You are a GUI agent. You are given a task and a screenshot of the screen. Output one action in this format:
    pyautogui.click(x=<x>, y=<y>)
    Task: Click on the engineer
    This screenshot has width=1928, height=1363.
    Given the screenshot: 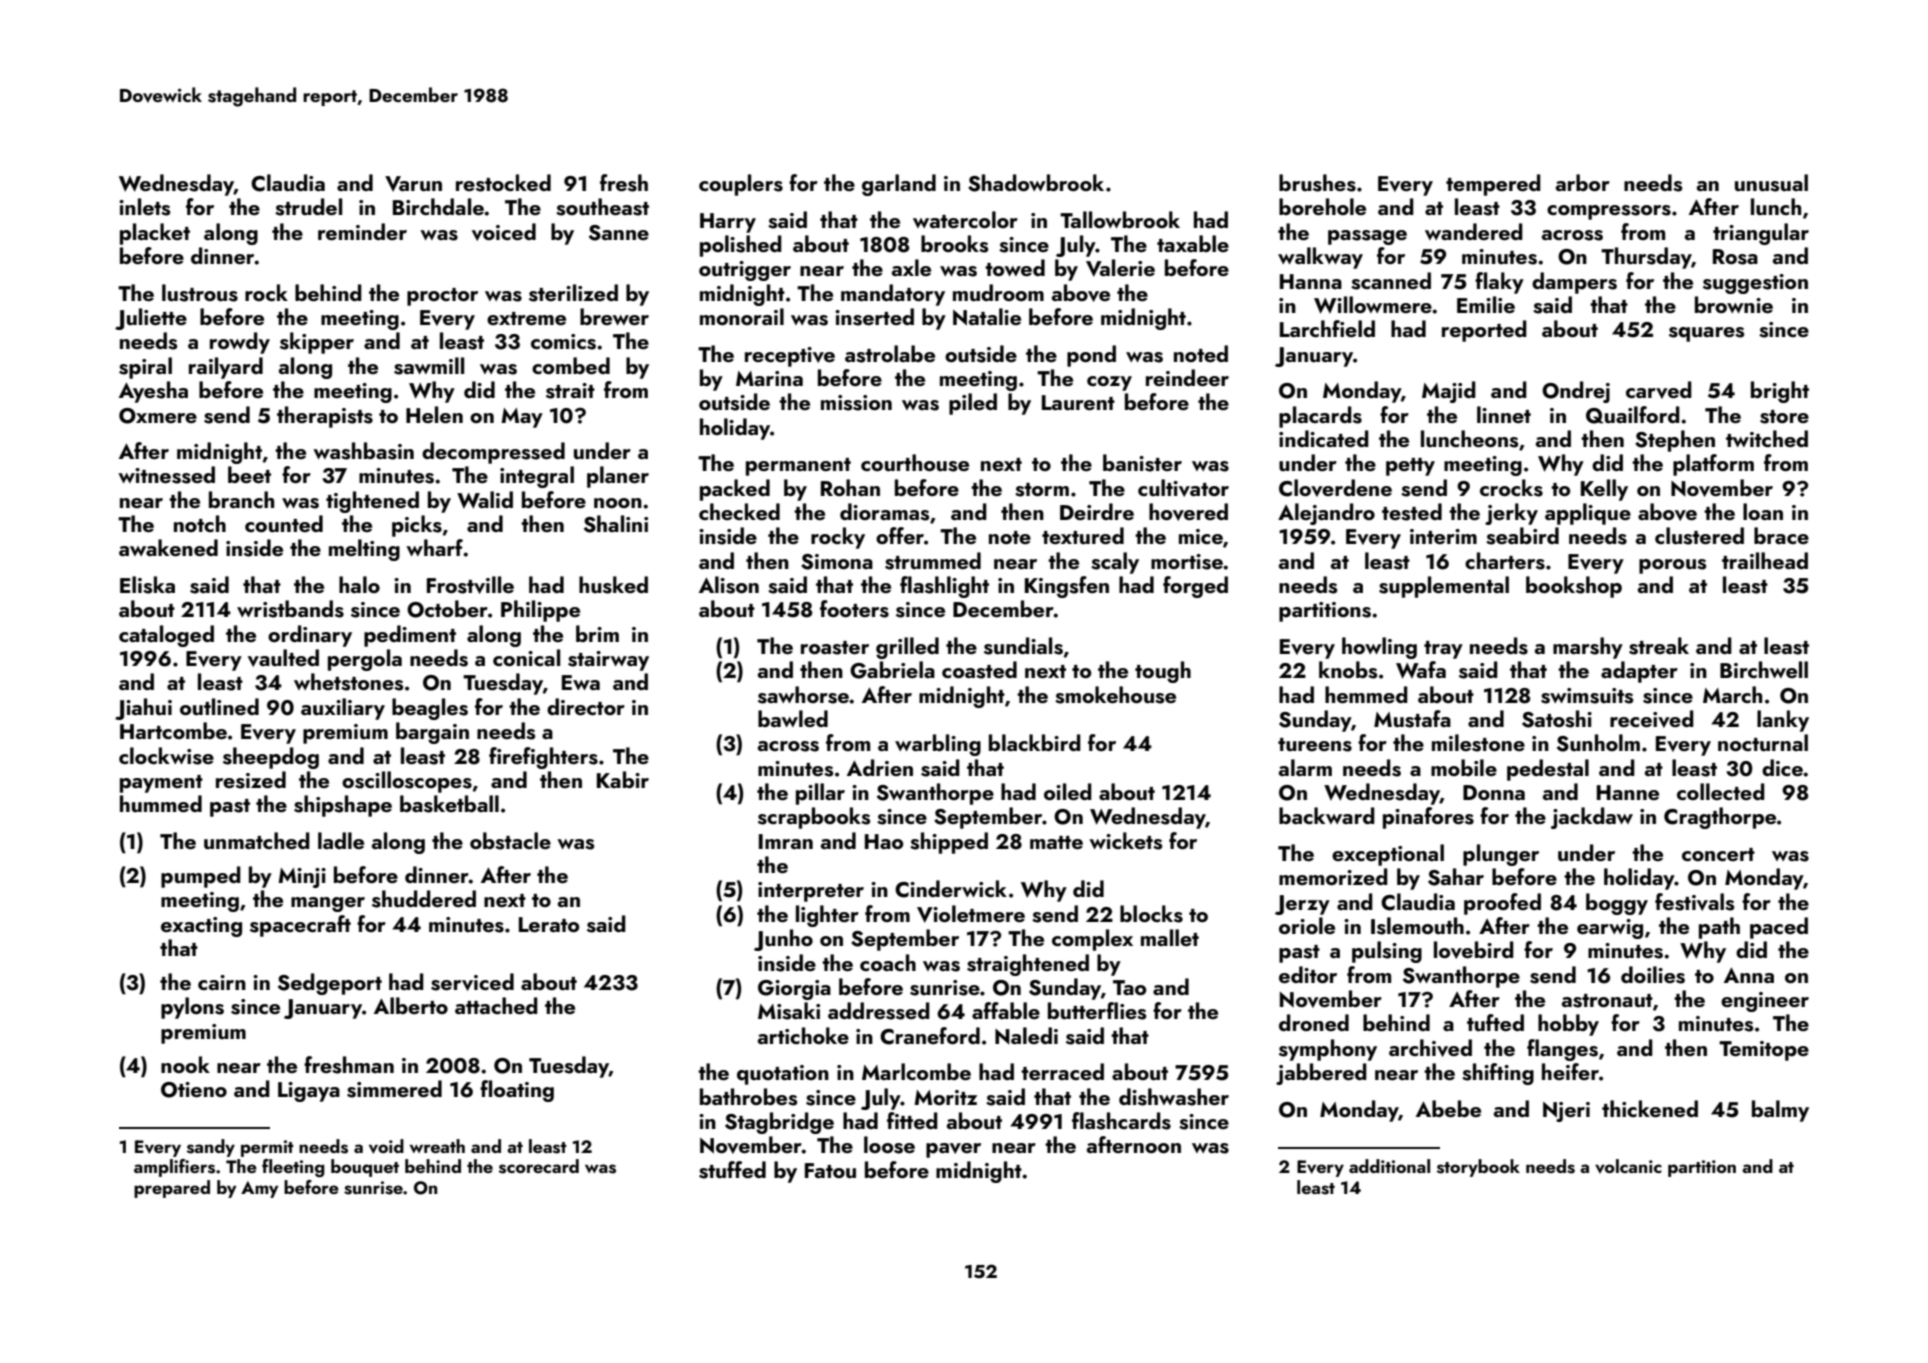 What is the action you would take?
    pyautogui.click(x=1765, y=1002)
